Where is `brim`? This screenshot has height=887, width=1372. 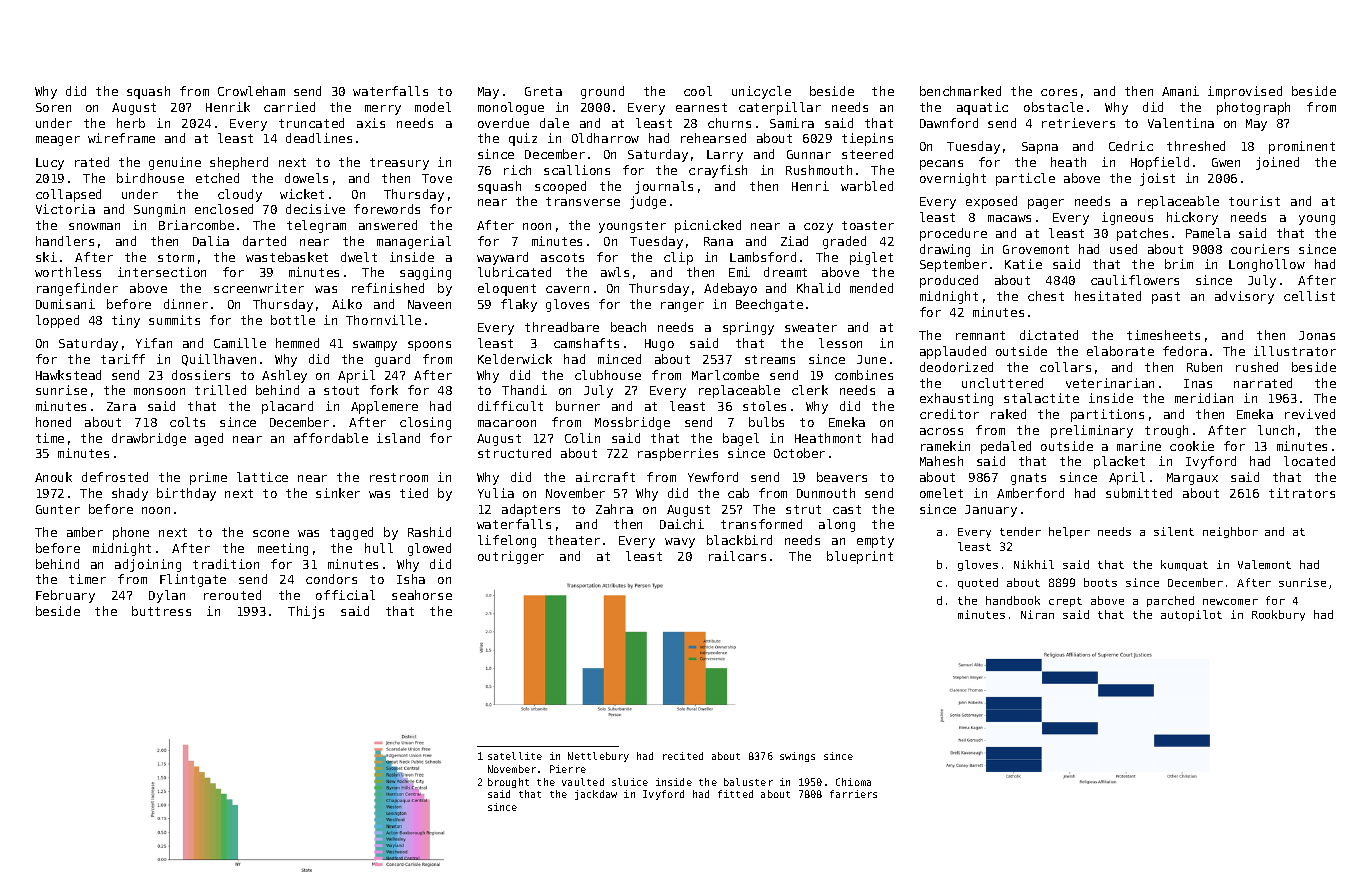
brim is located at coordinates (1179, 264).
